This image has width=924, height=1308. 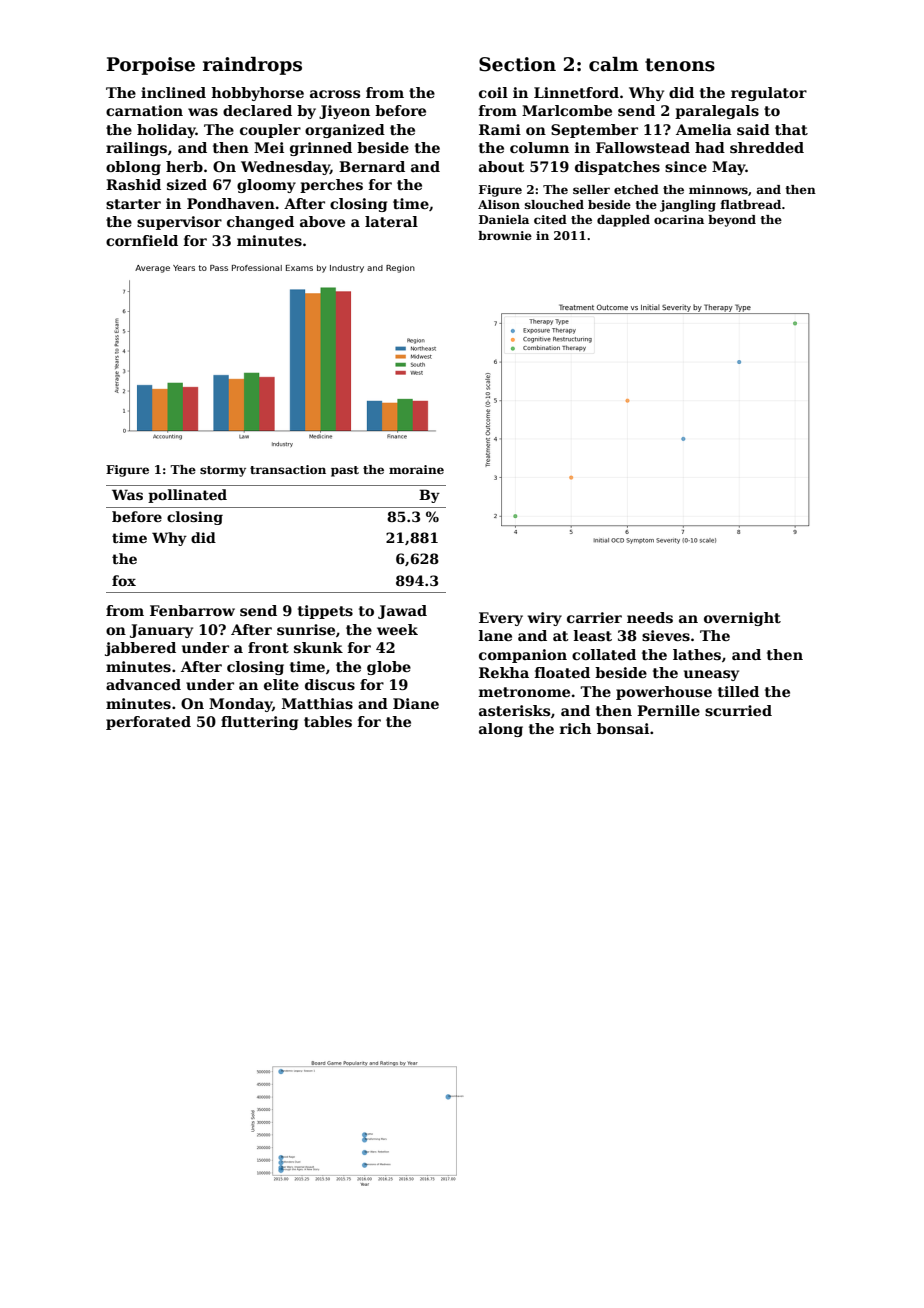 What do you see at coordinates (416, 703) in the image?
I see `Diane` at bounding box center [416, 703].
